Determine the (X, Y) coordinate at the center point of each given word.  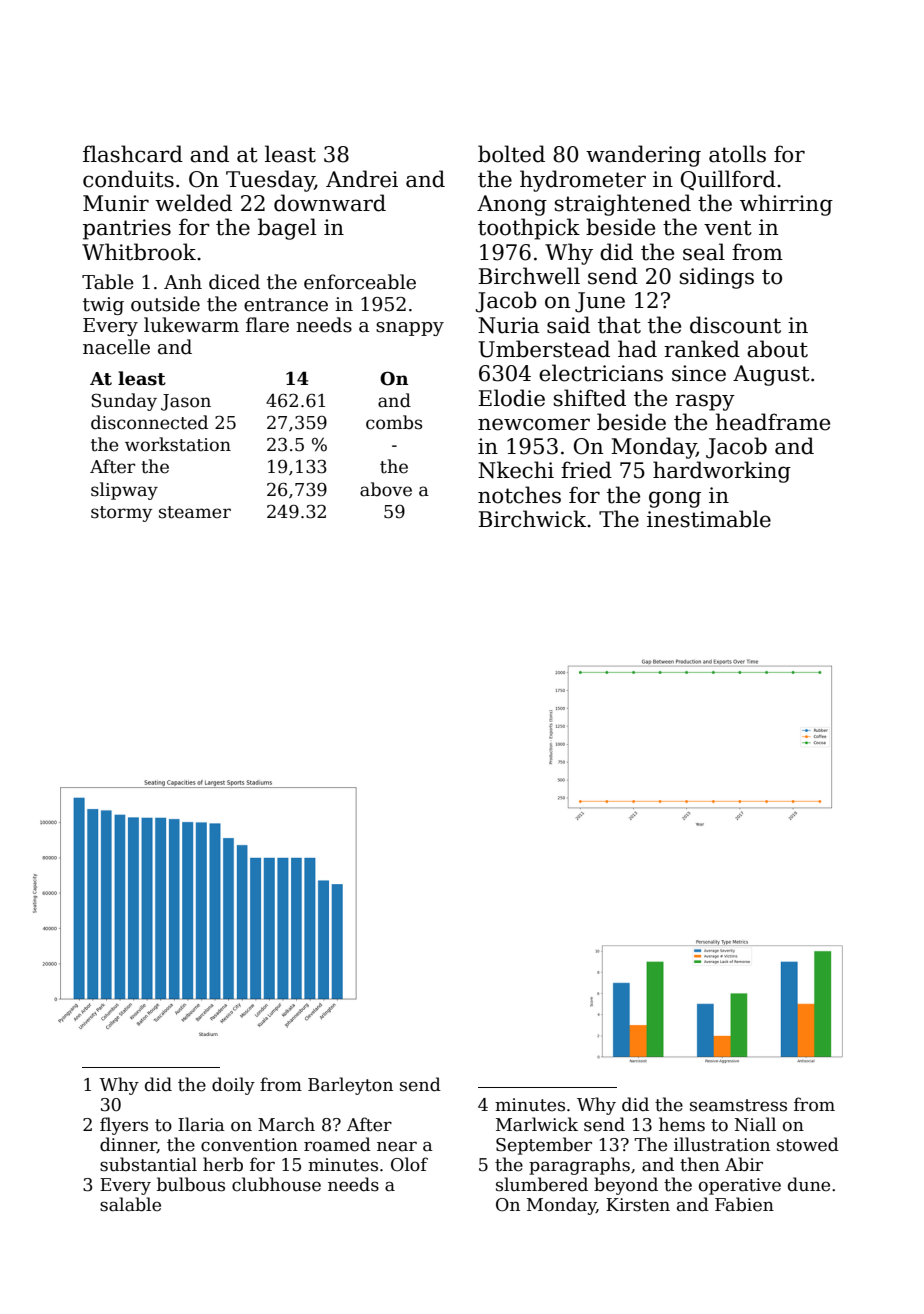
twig (103, 306)
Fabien (744, 1204)
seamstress (738, 1105)
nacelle (116, 347)
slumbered (542, 1184)
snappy (410, 329)
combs (394, 422)
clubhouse (276, 1184)
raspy (705, 402)
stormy (121, 514)
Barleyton (350, 1086)
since (699, 373)
